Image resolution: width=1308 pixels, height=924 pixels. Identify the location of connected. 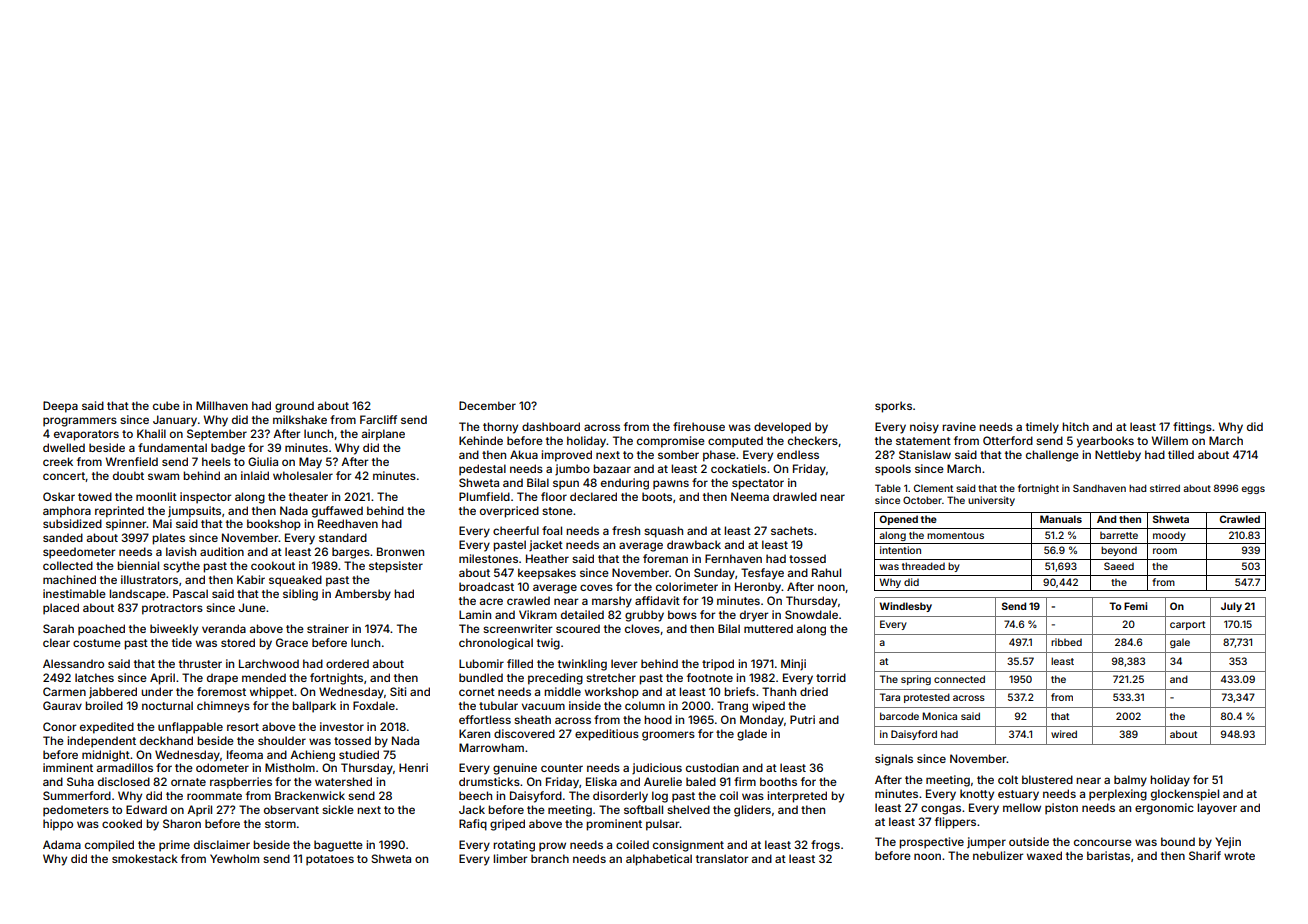
(959, 679).
